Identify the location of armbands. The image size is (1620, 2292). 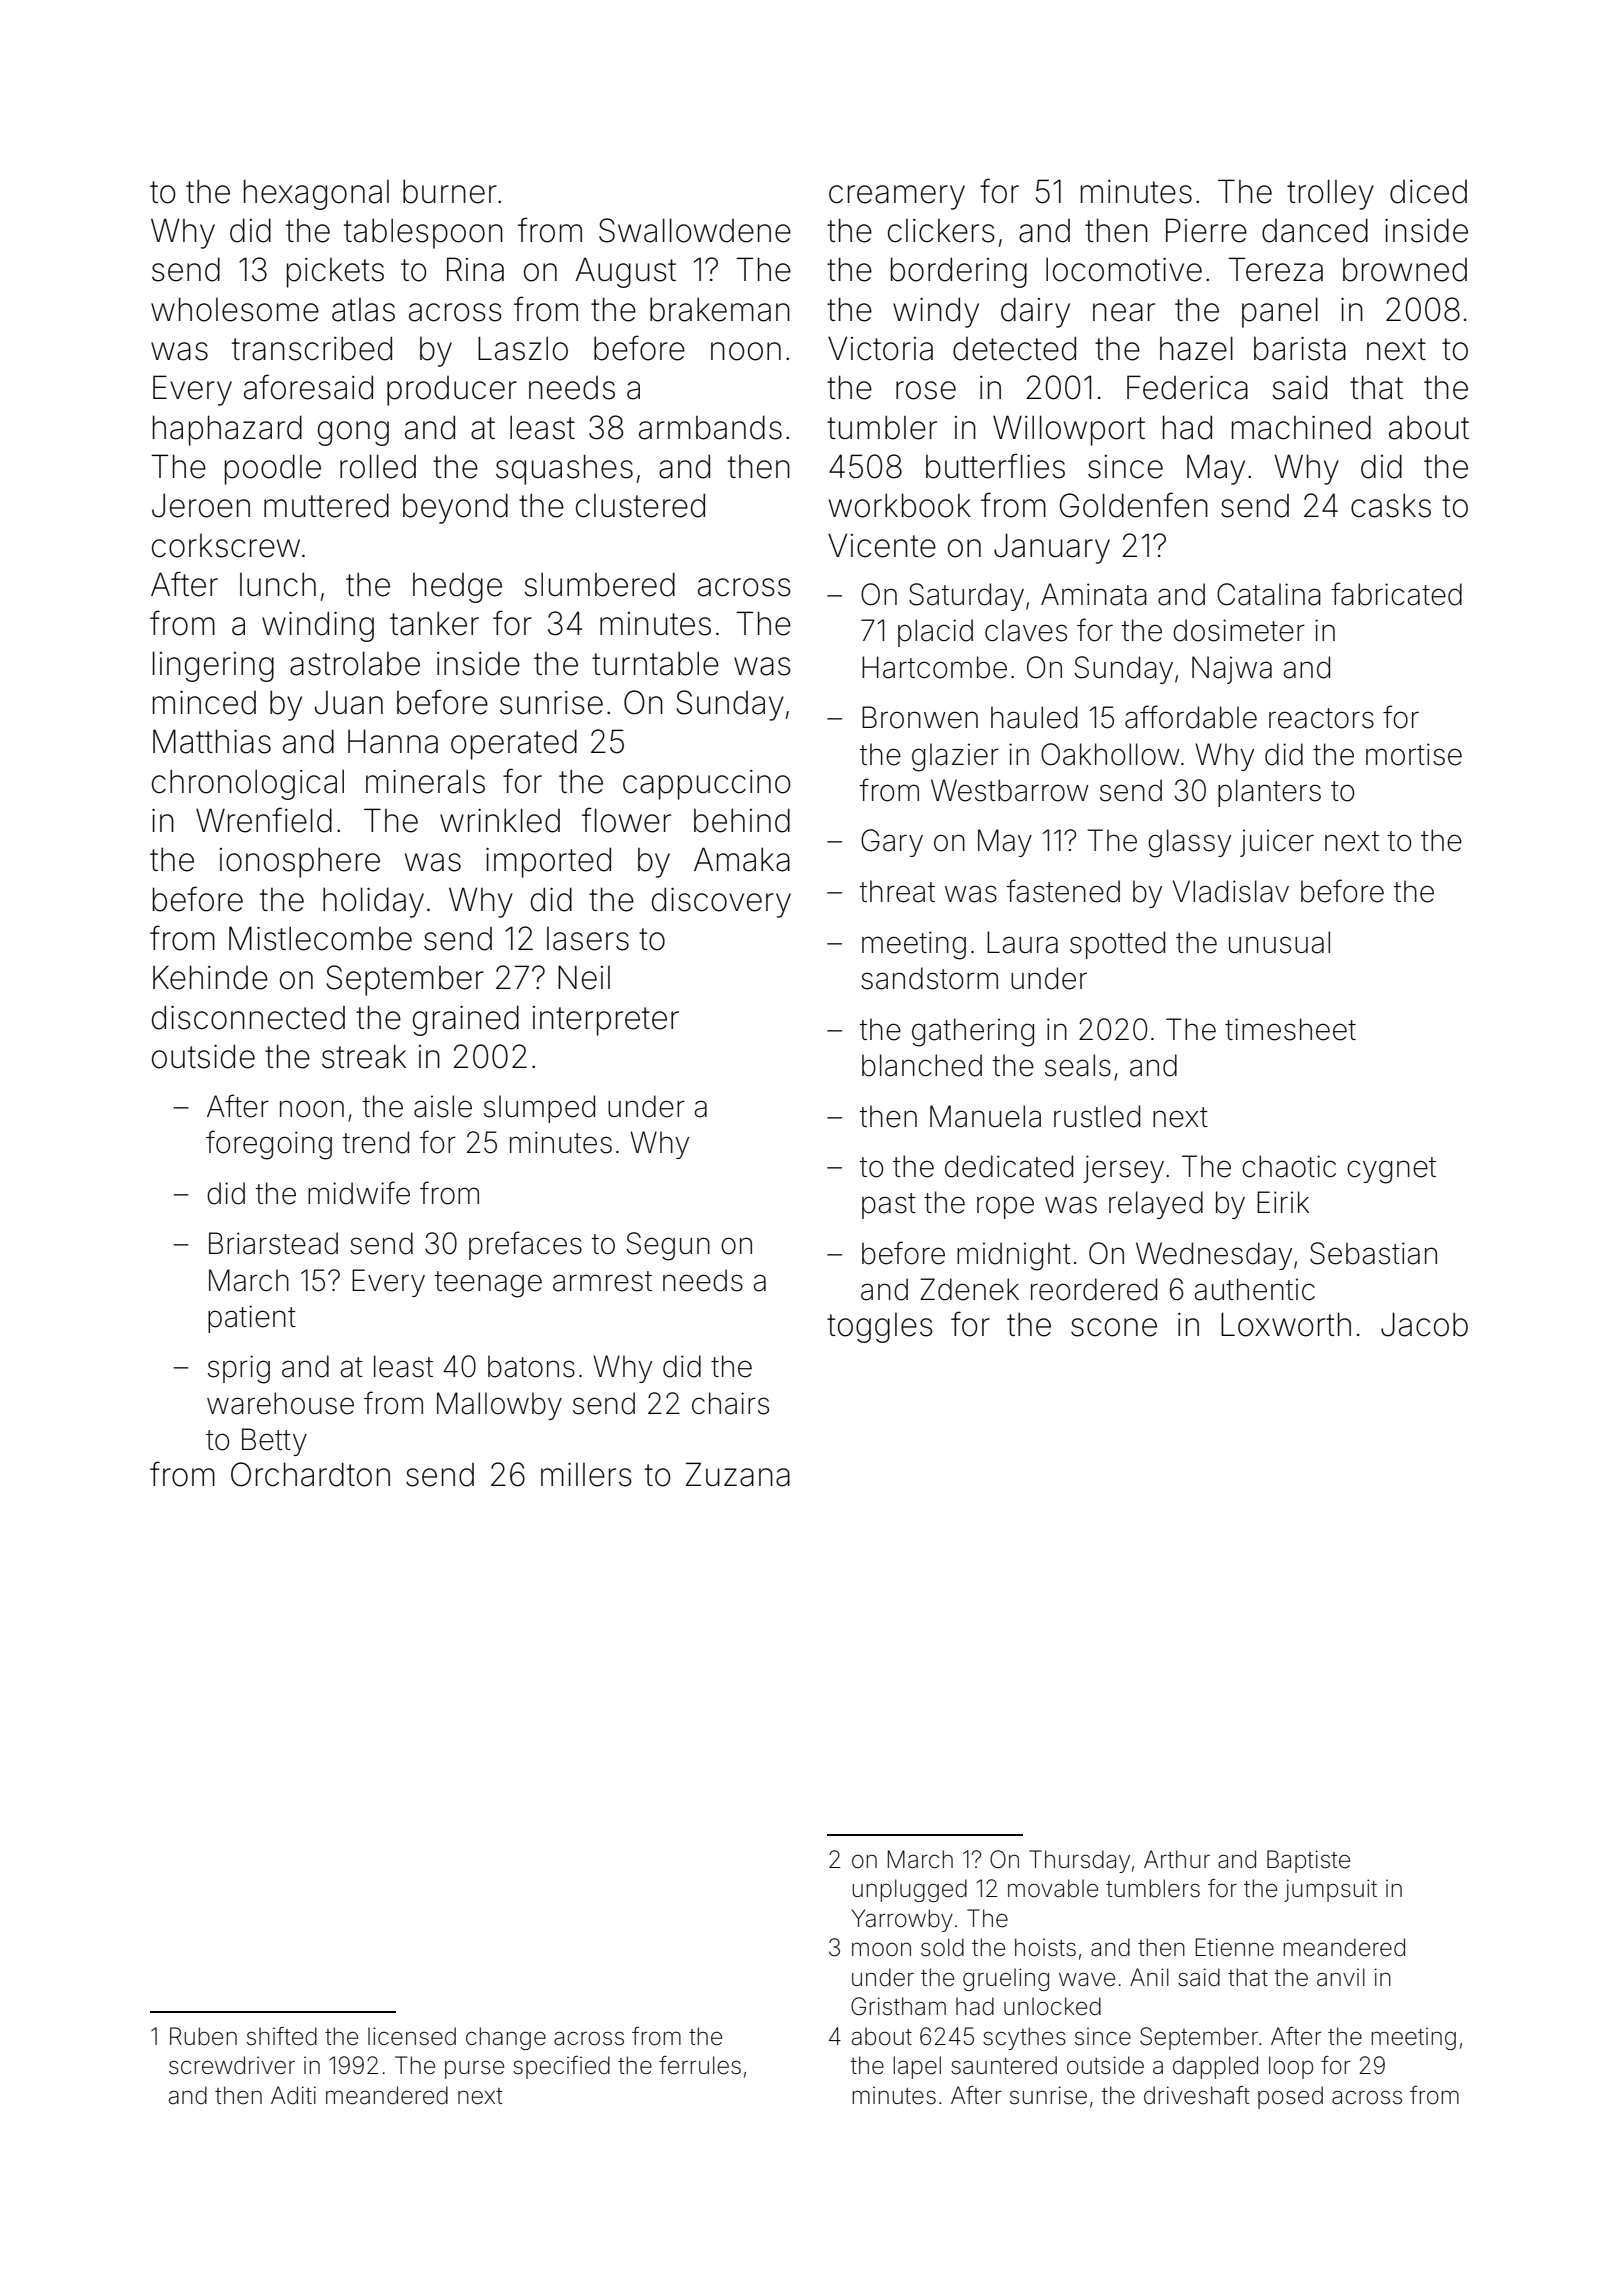
(710, 427).
